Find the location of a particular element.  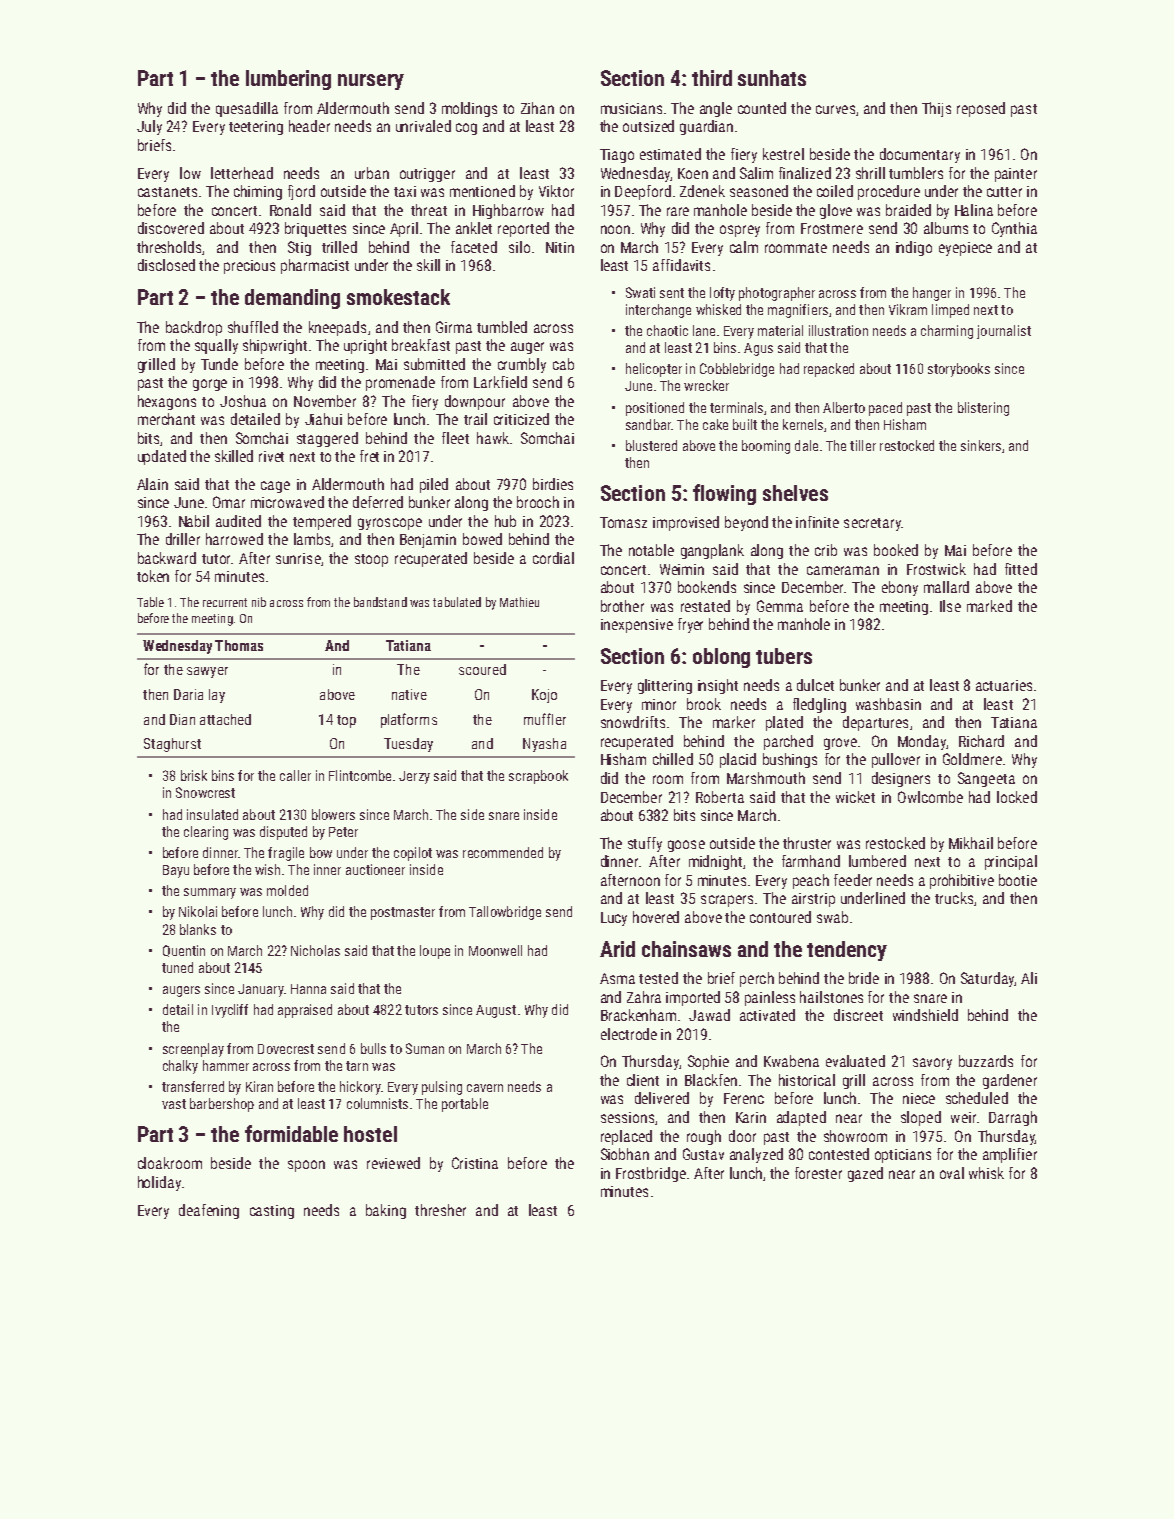

Saturday is located at coordinates (987, 979).
